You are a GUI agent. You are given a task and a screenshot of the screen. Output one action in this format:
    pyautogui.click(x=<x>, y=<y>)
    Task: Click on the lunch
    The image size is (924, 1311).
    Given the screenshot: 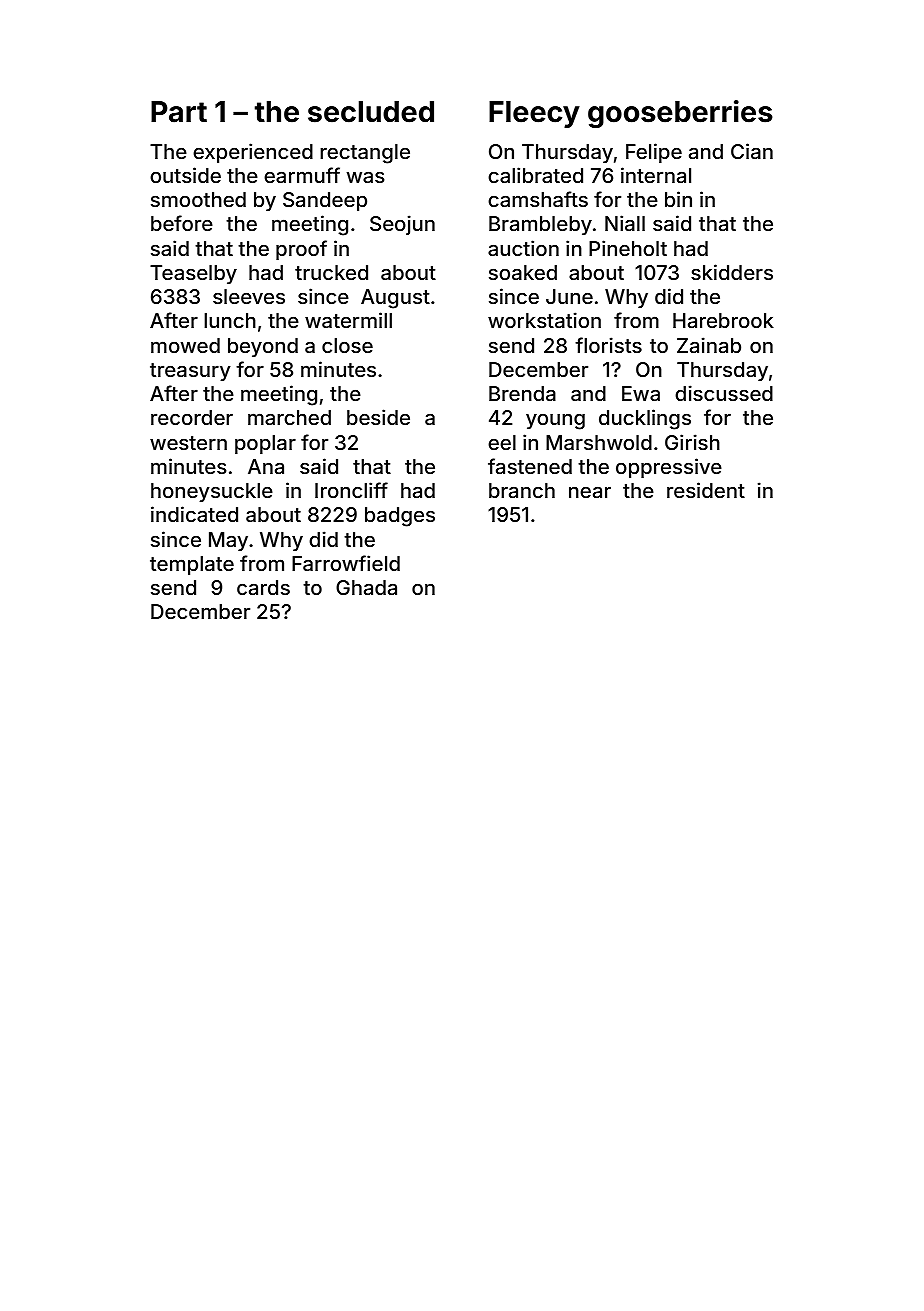 What is the action you would take?
    pyautogui.click(x=230, y=320)
